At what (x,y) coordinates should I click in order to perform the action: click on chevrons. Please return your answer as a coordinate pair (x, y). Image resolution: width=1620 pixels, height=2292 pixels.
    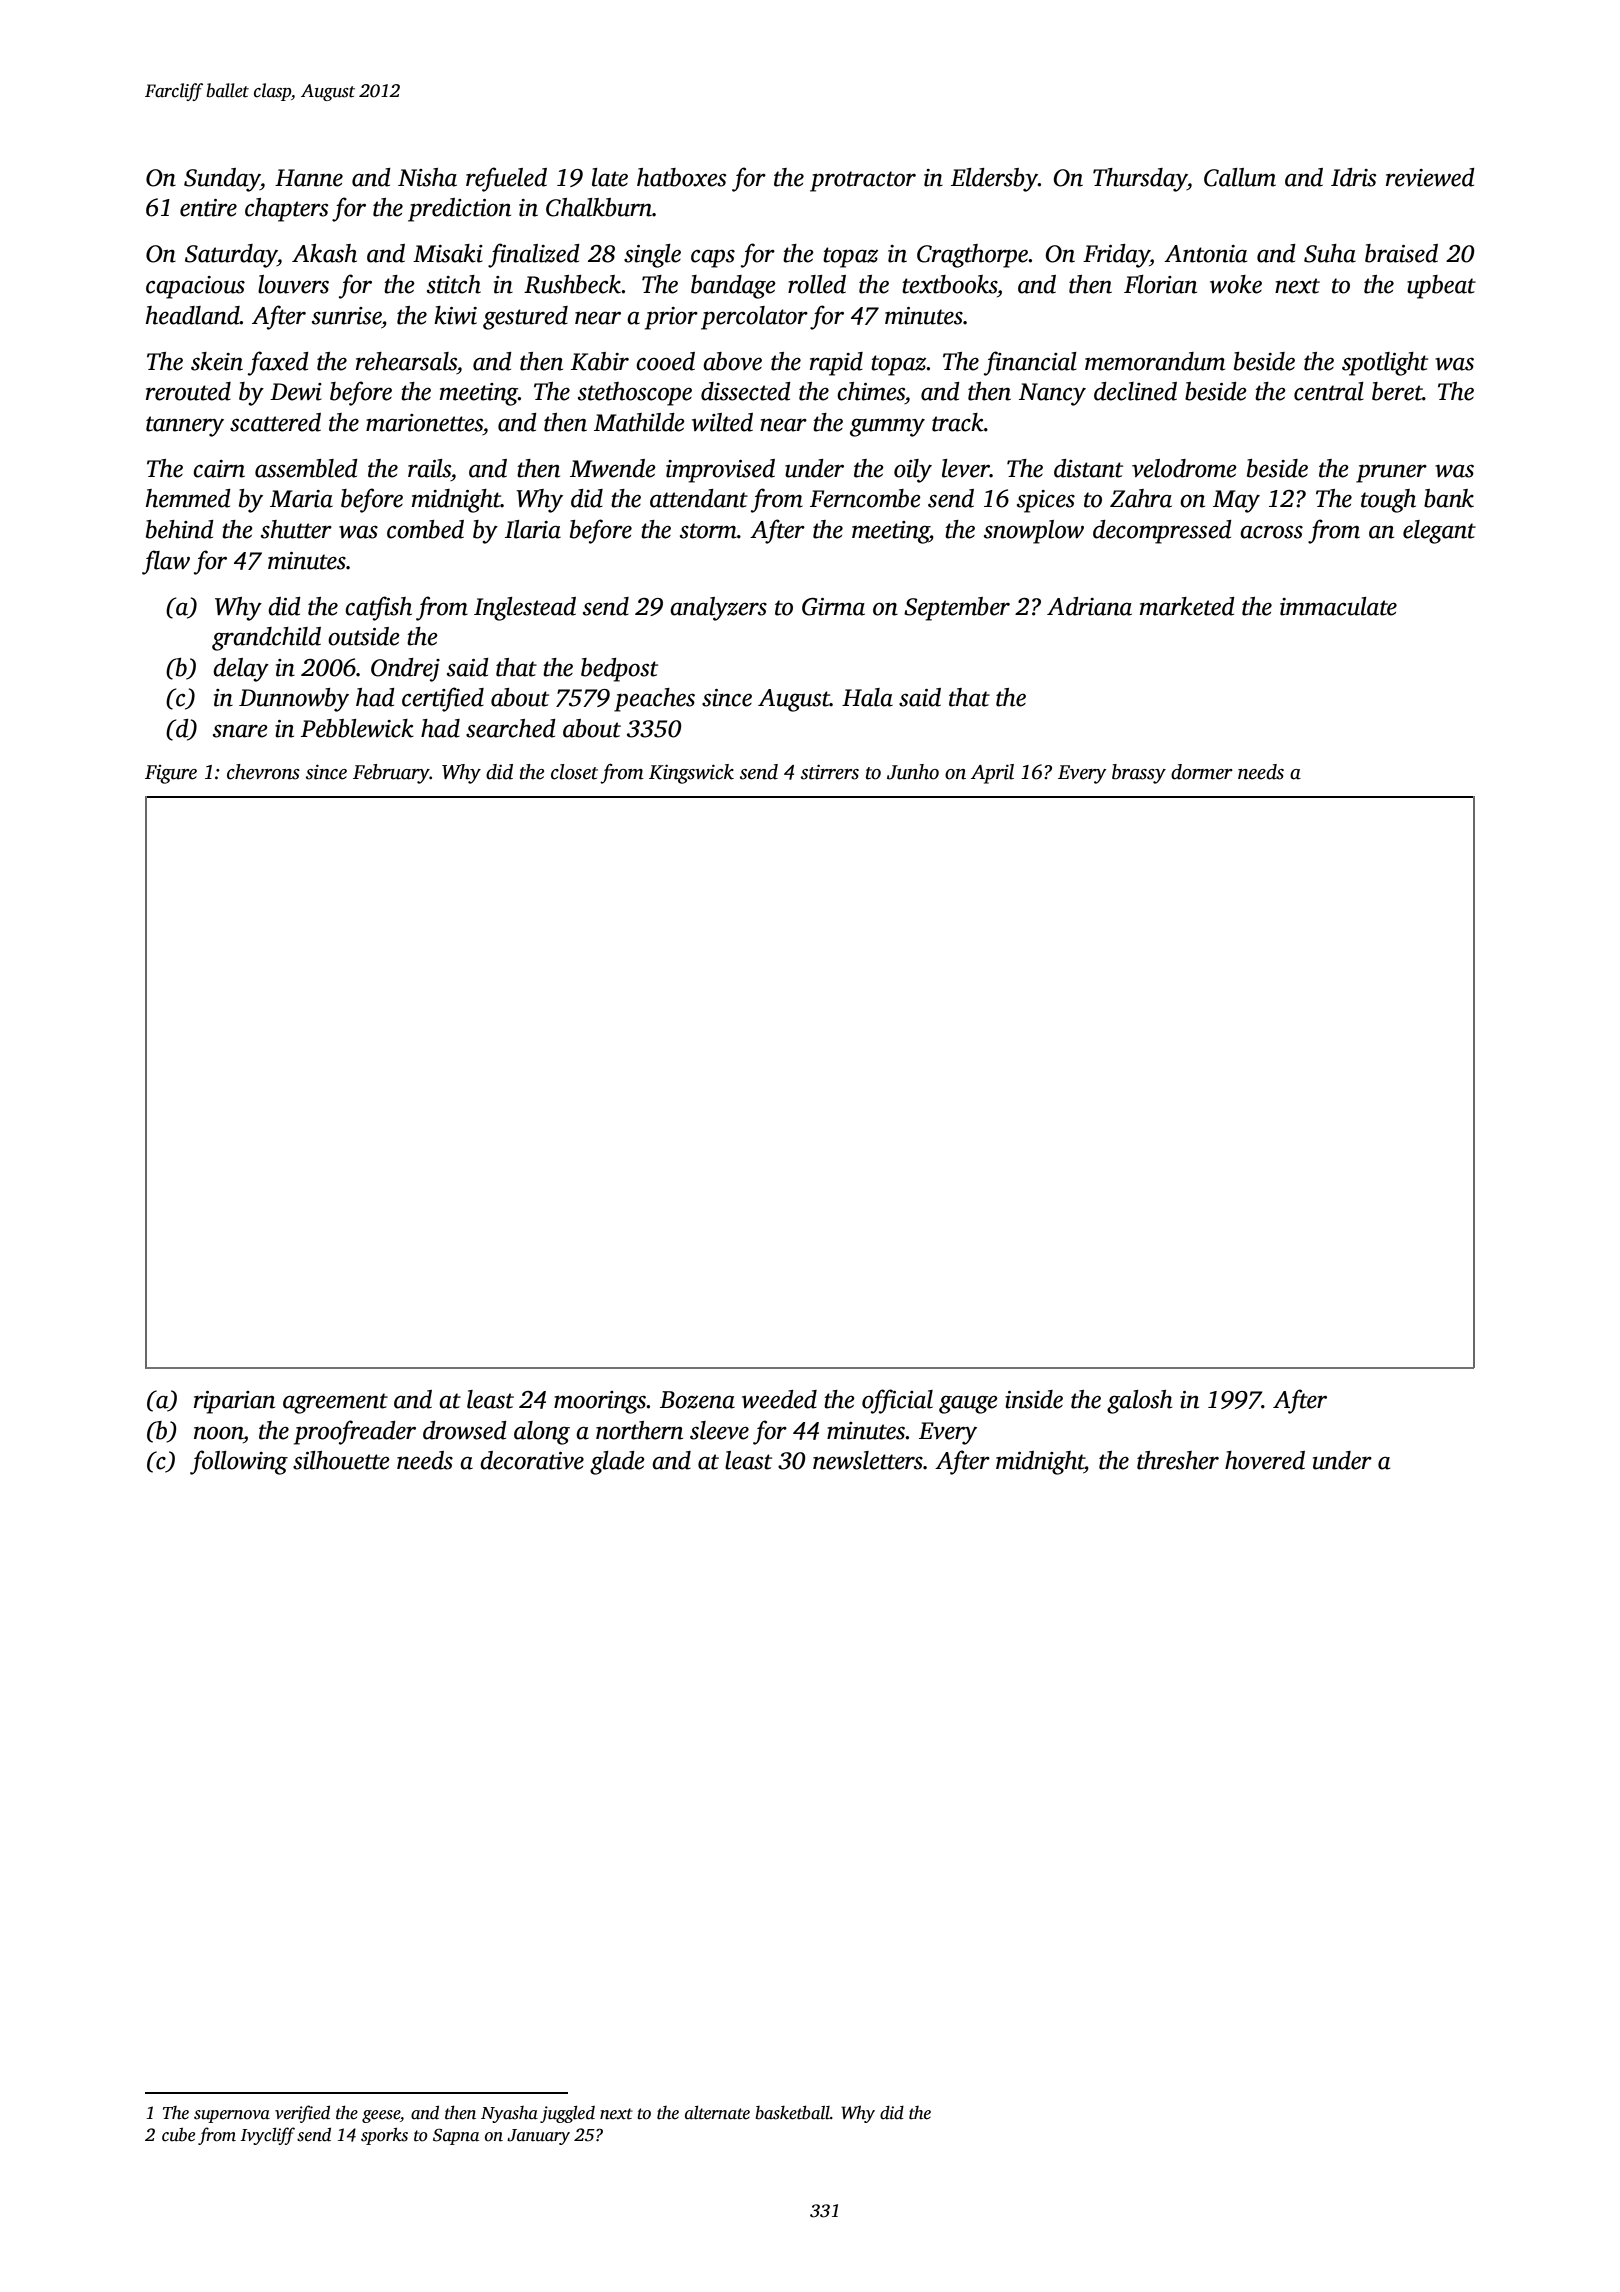
    Looking at the image, I should click on (263, 772).
